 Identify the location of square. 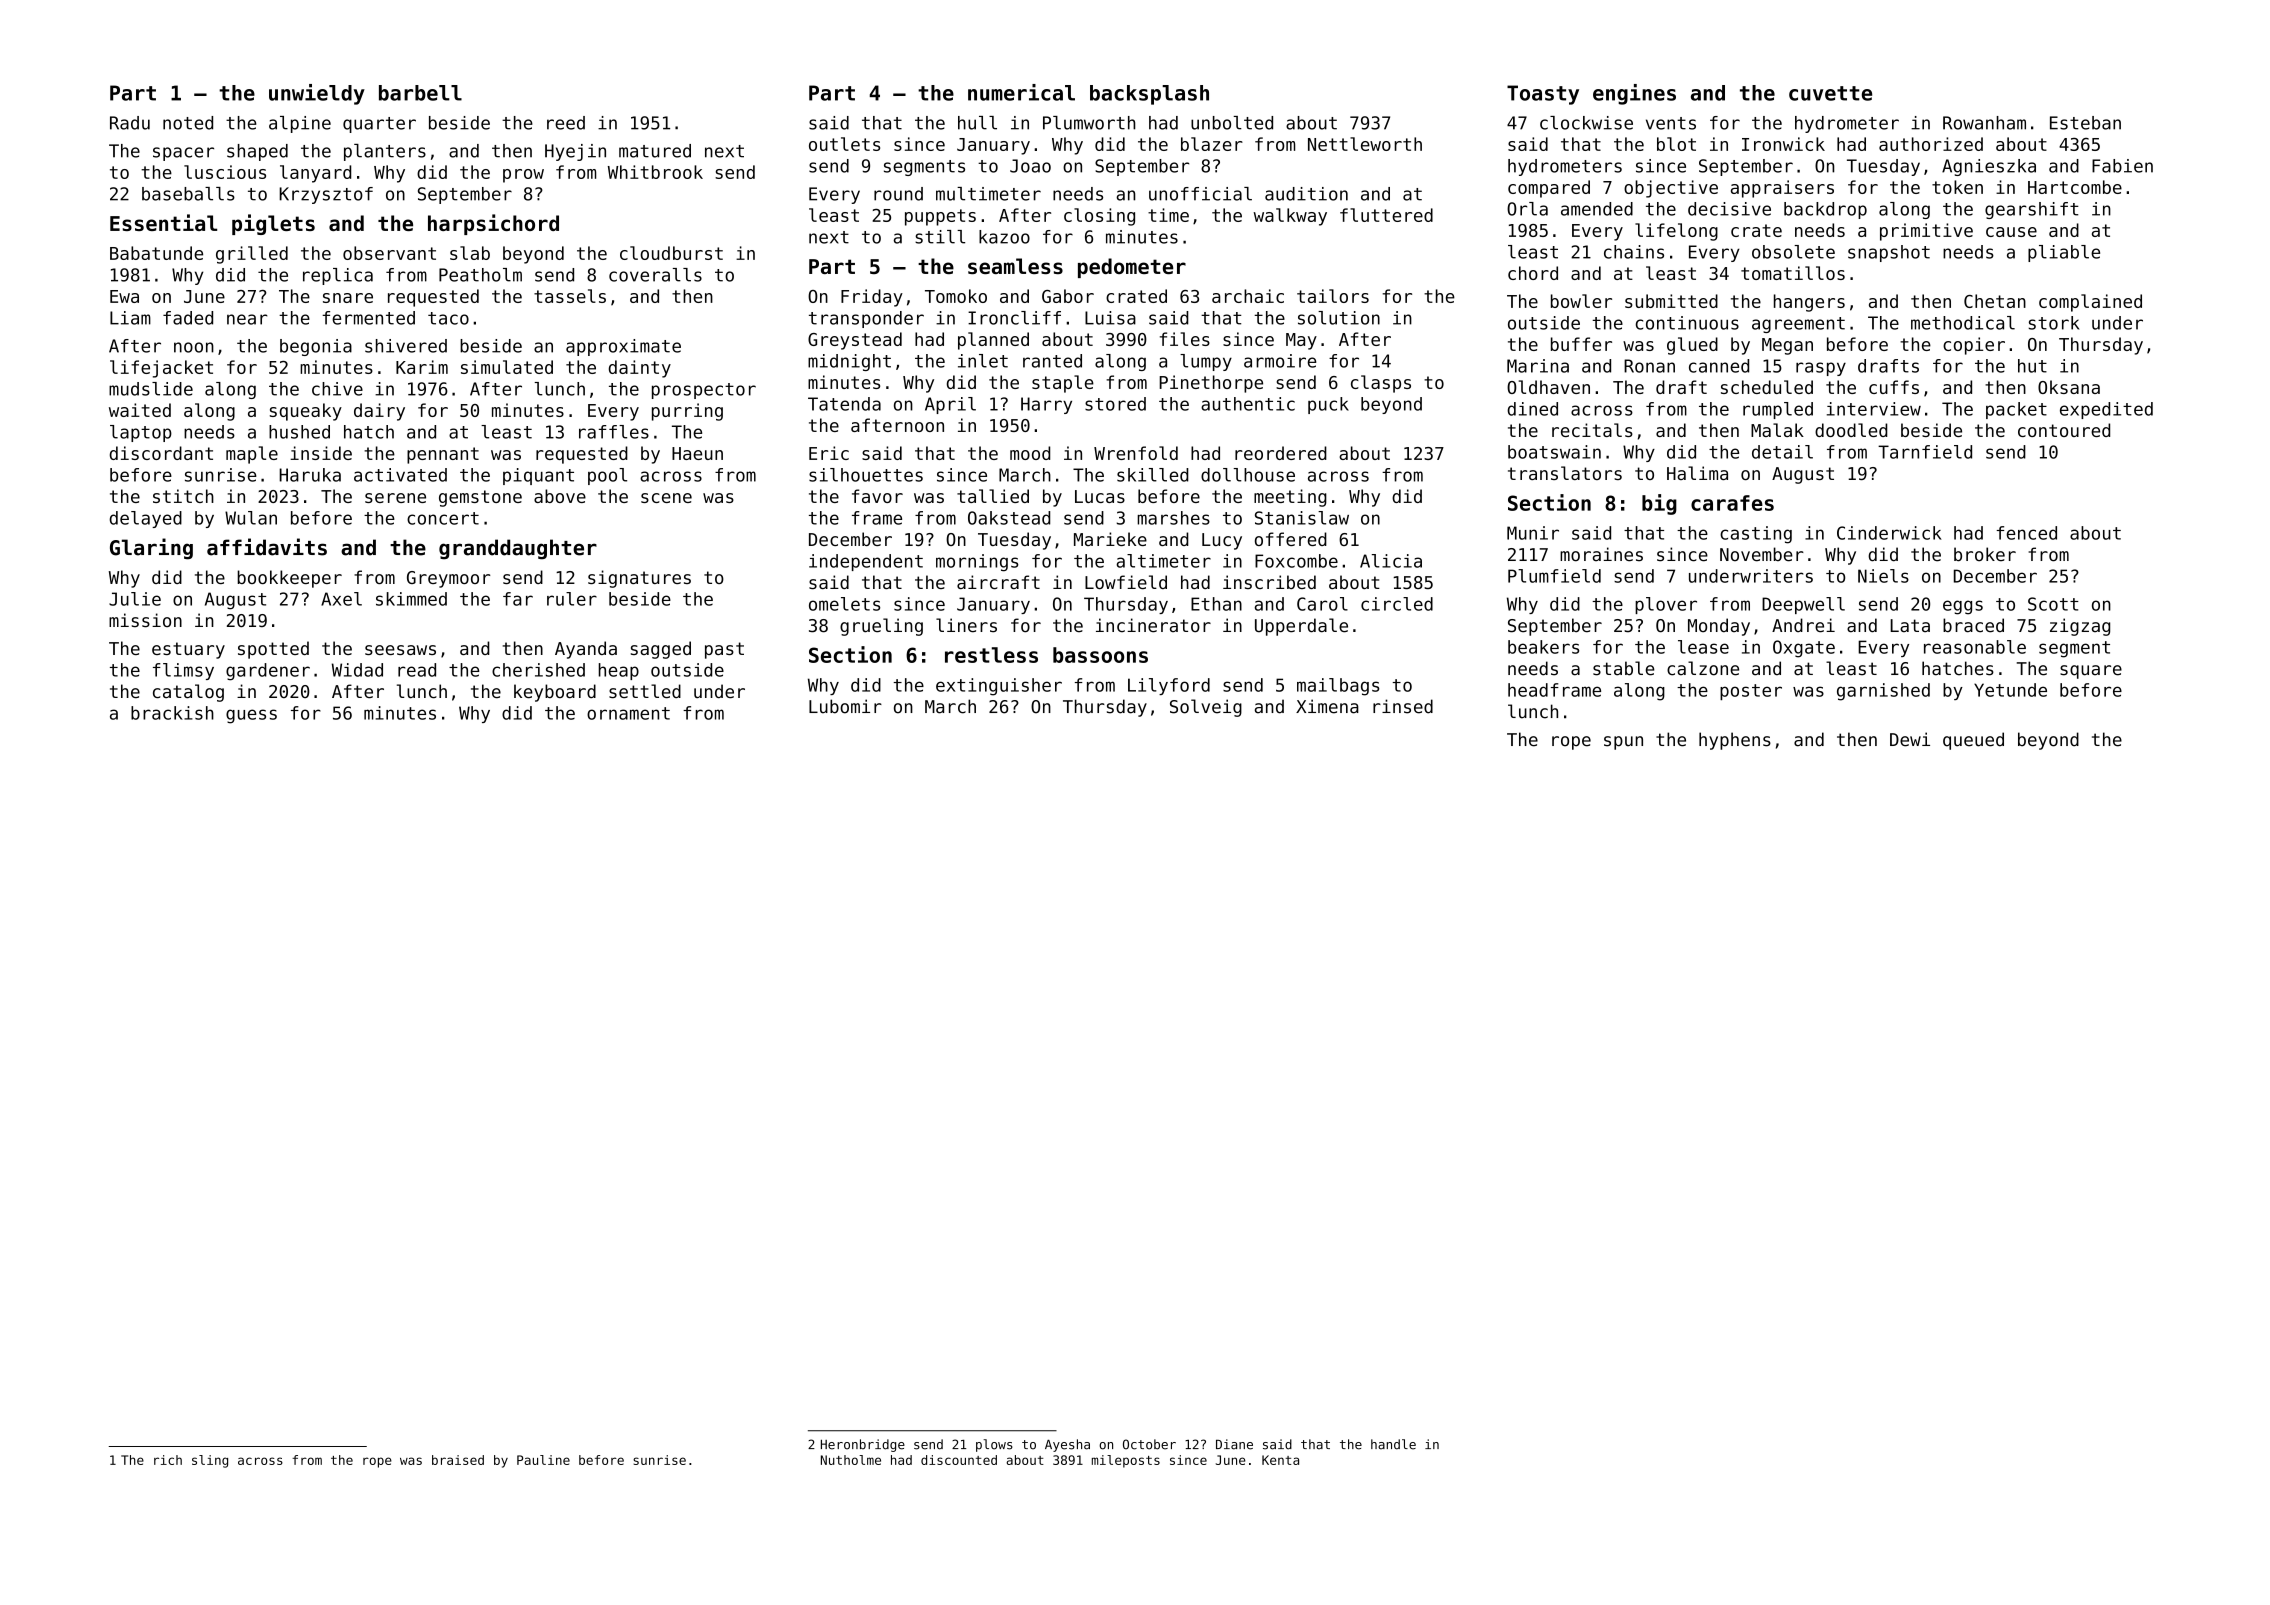
(2091, 672).
